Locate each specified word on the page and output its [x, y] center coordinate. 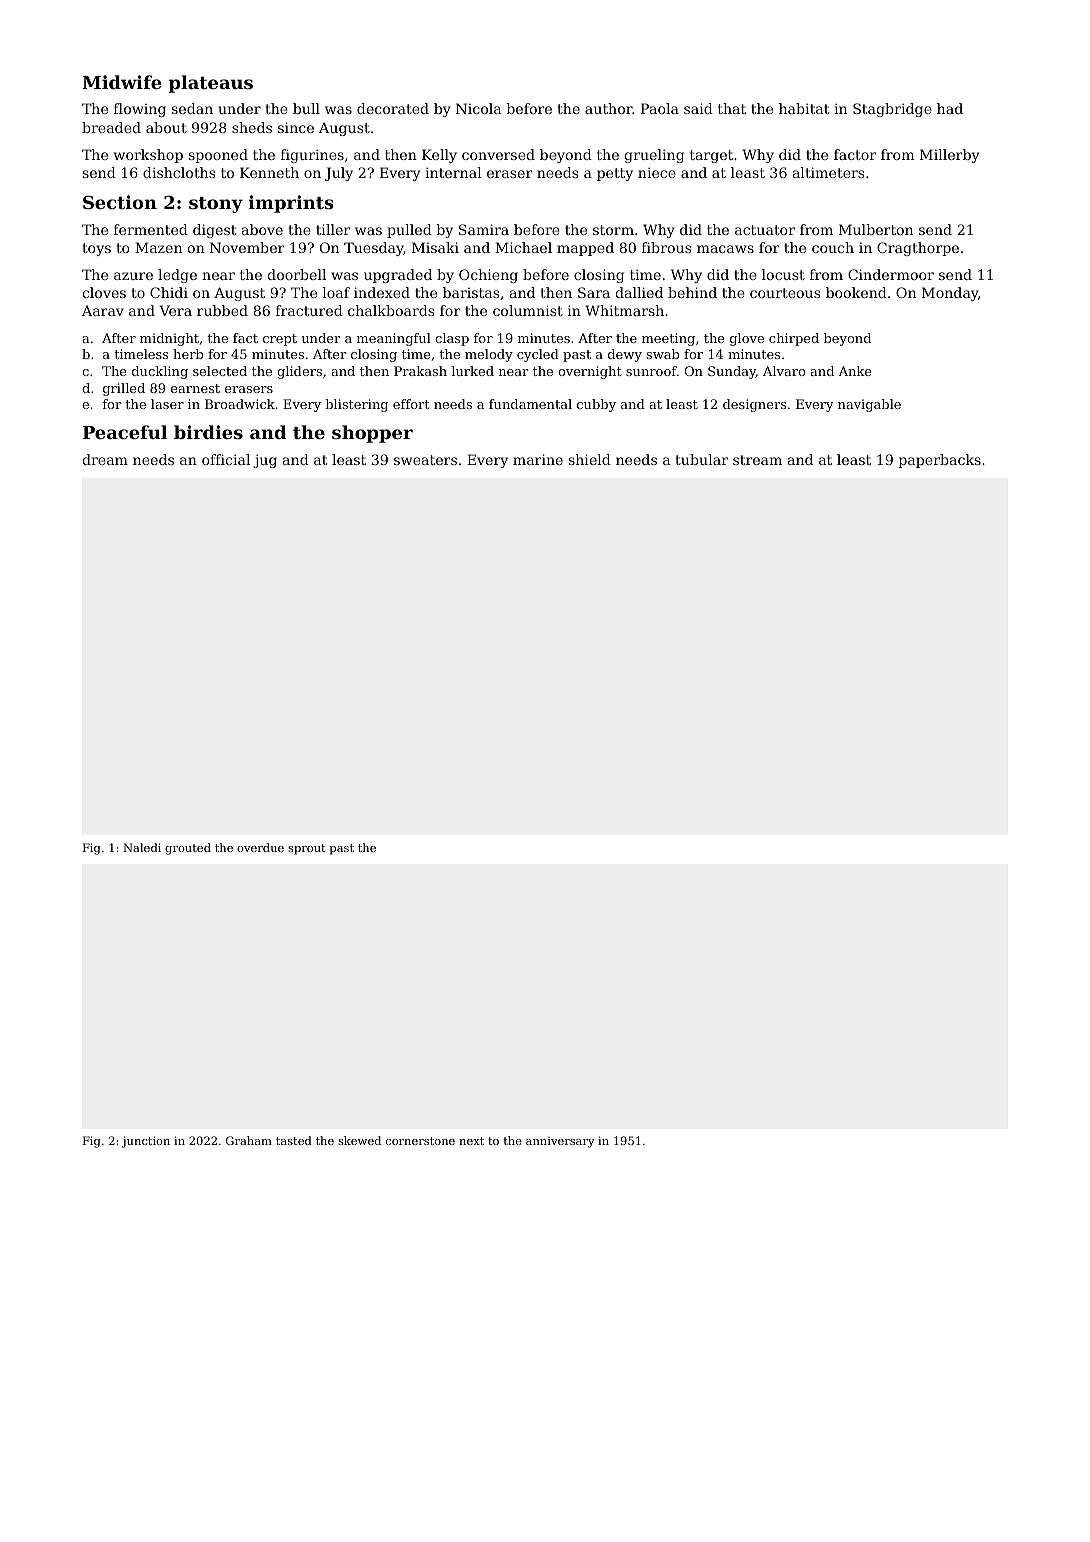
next [471, 1141]
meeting [668, 339]
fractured [309, 310]
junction [146, 1142]
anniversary [560, 1142]
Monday [950, 294]
